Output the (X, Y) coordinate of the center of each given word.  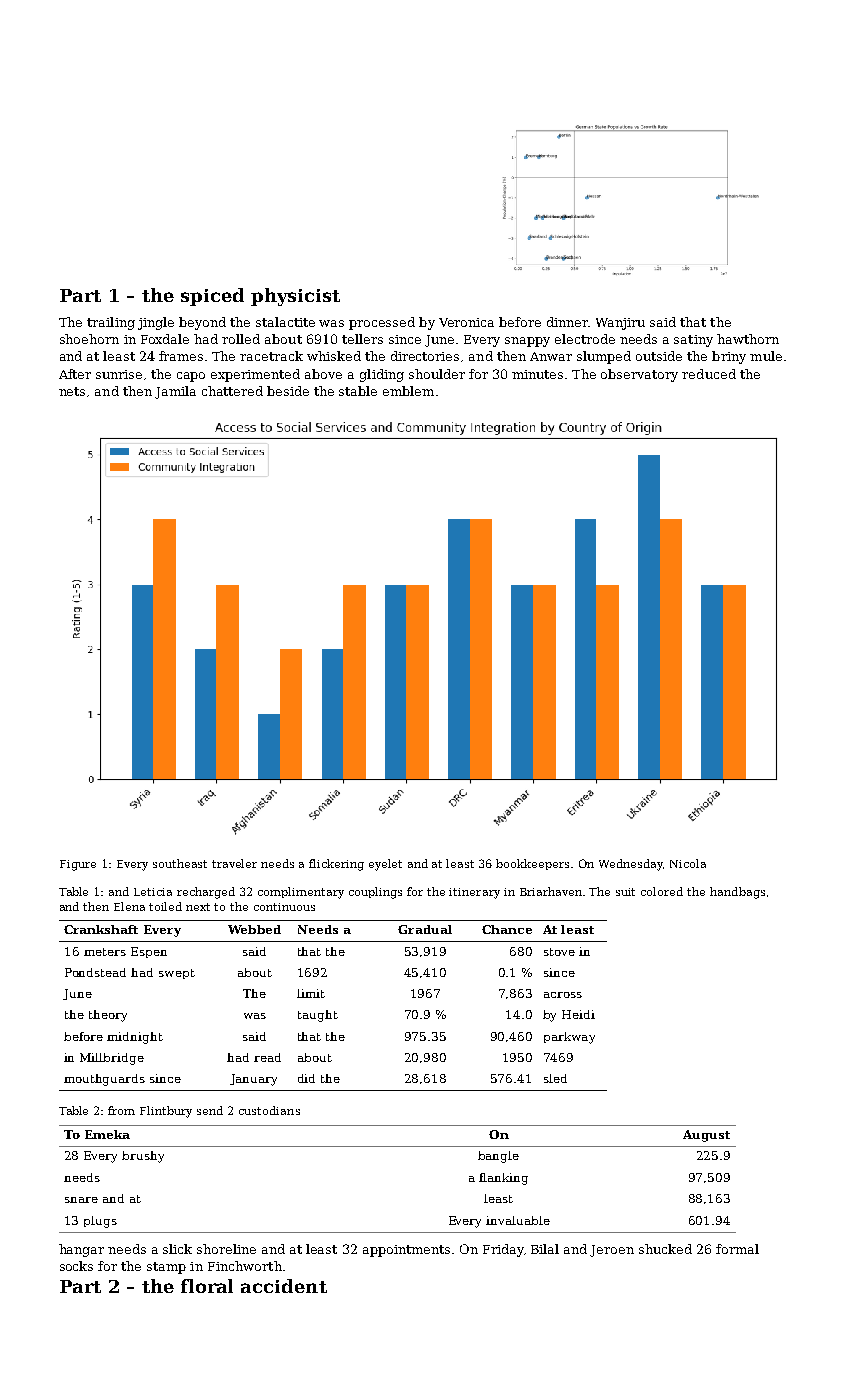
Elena (129, 906)
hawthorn (748, 339)
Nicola (688, 863)
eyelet (385, 865)
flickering (336, 865)
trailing (111, 323)
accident (284, 1286)
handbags (737, 893)
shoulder (437, 374)
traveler (234, 863)
